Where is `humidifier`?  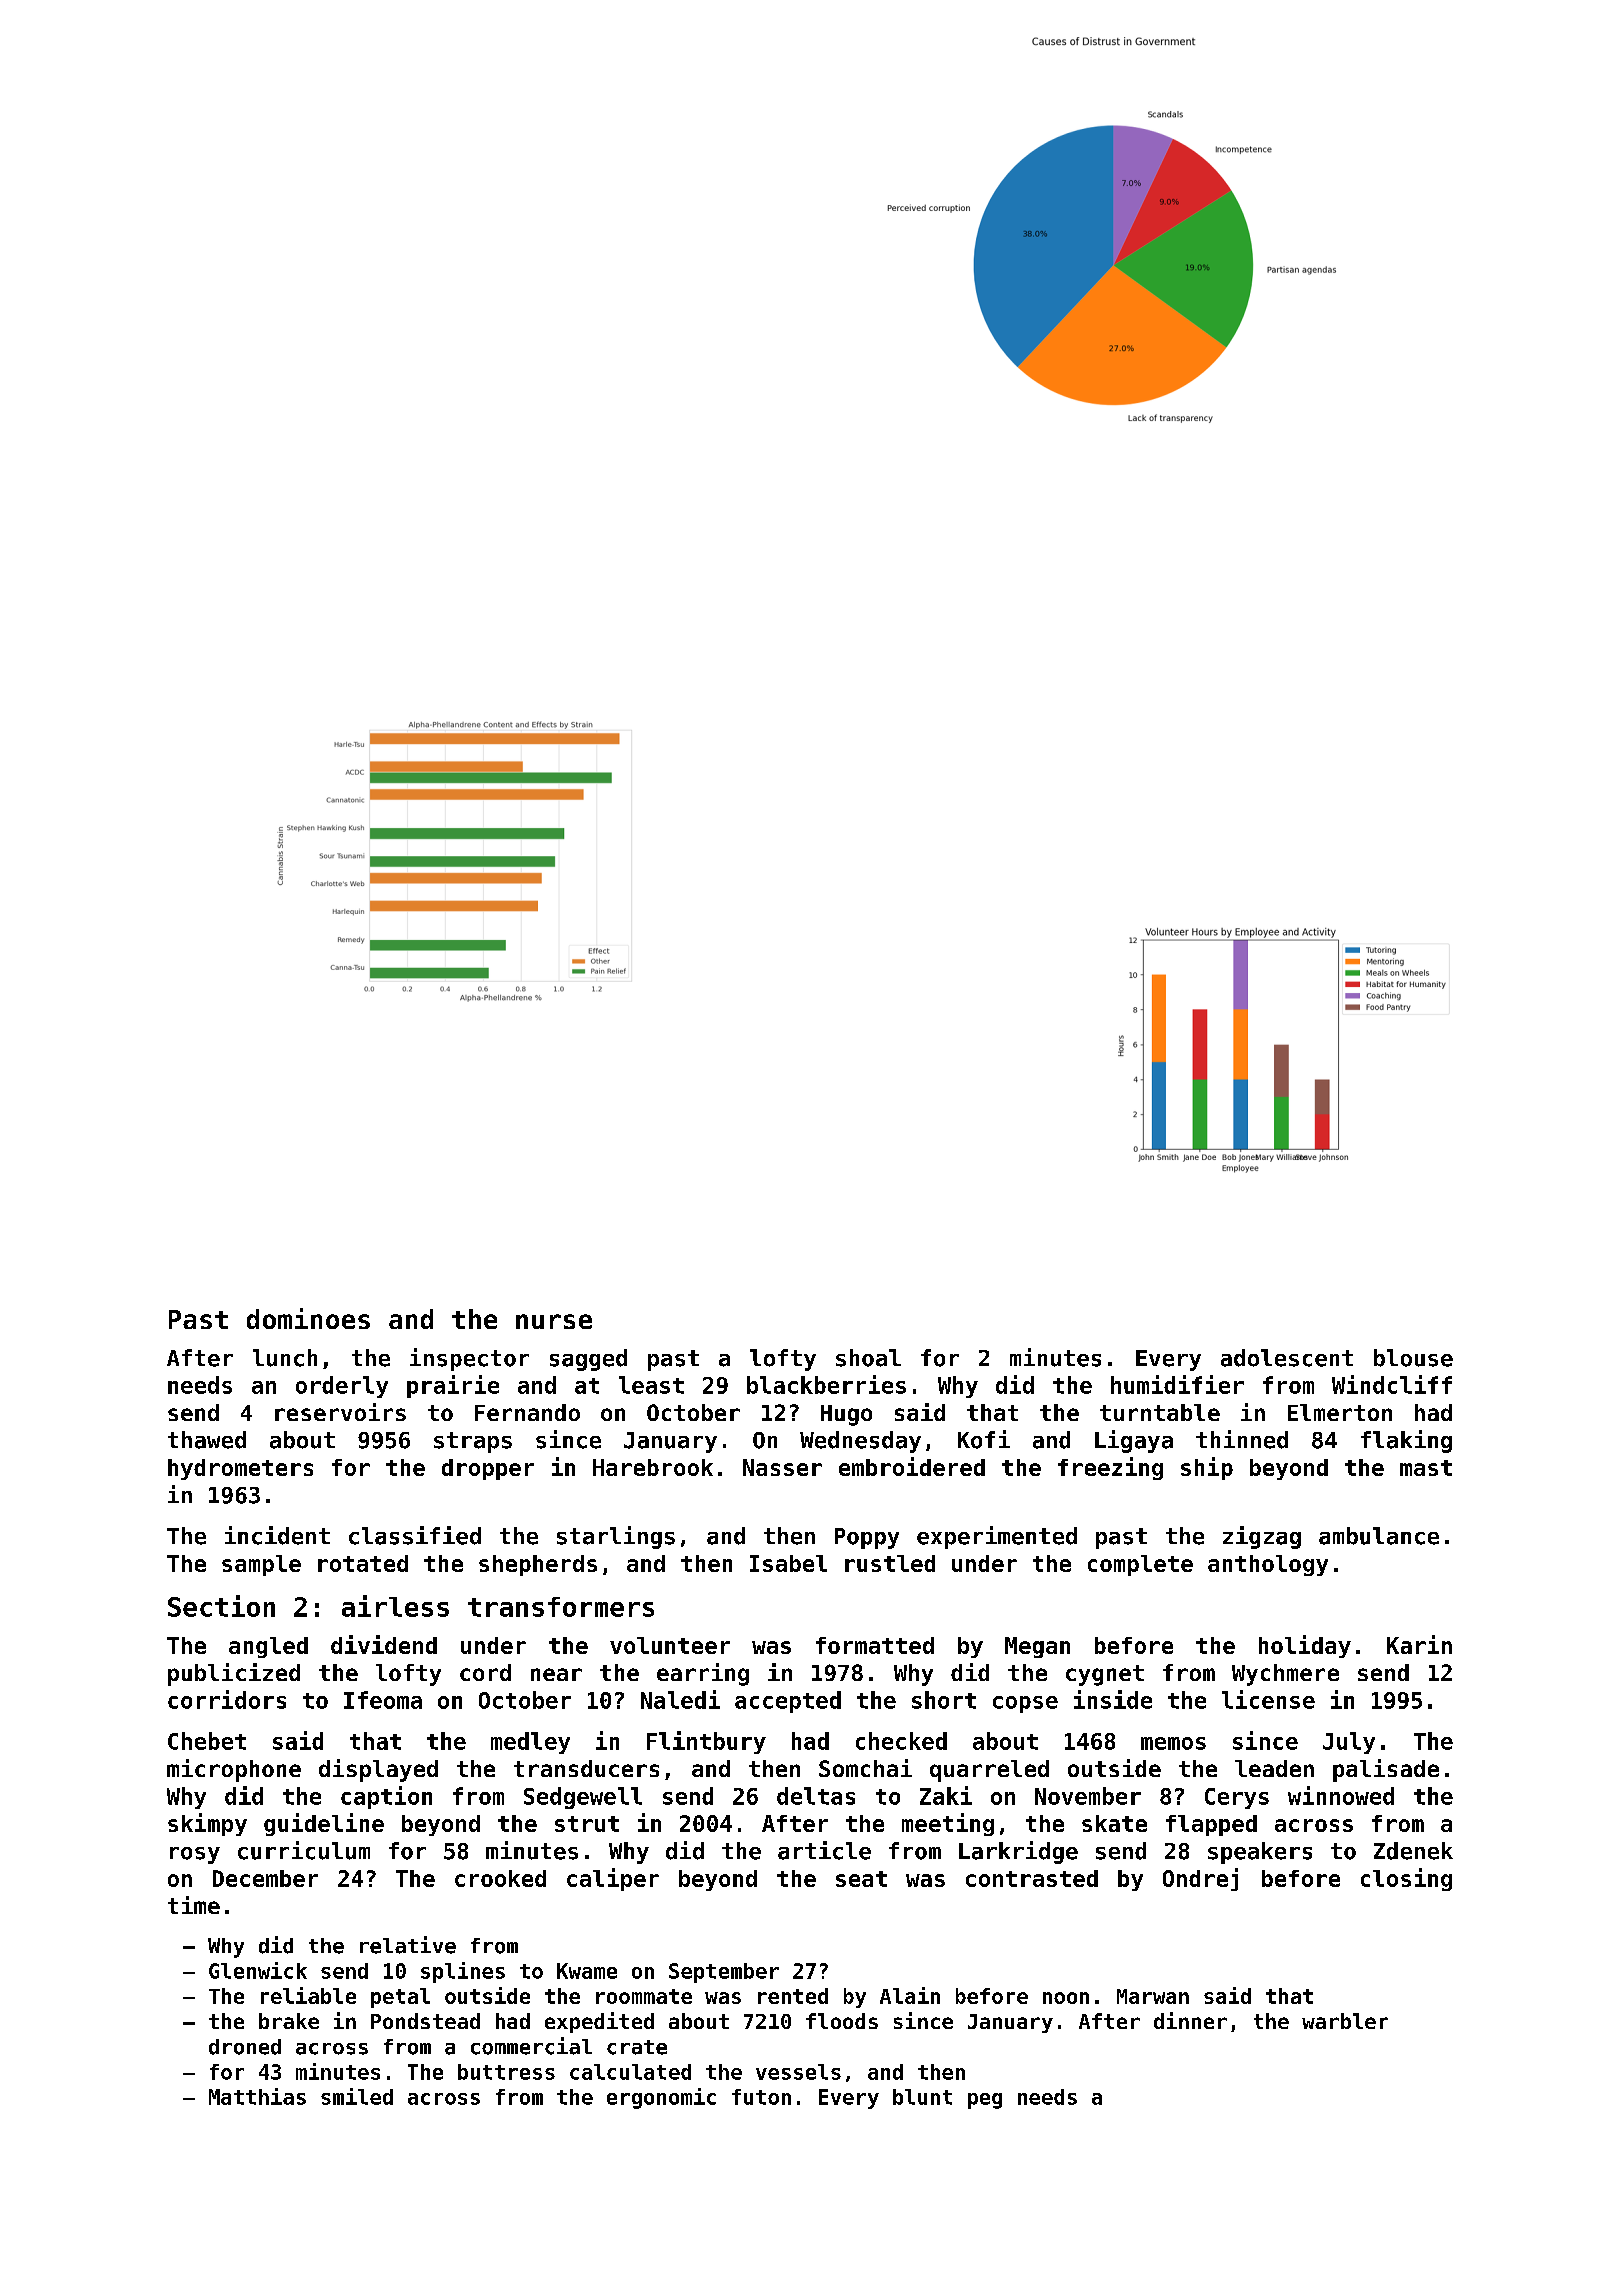 humidifier is located at coordinates (1177, 1384).
